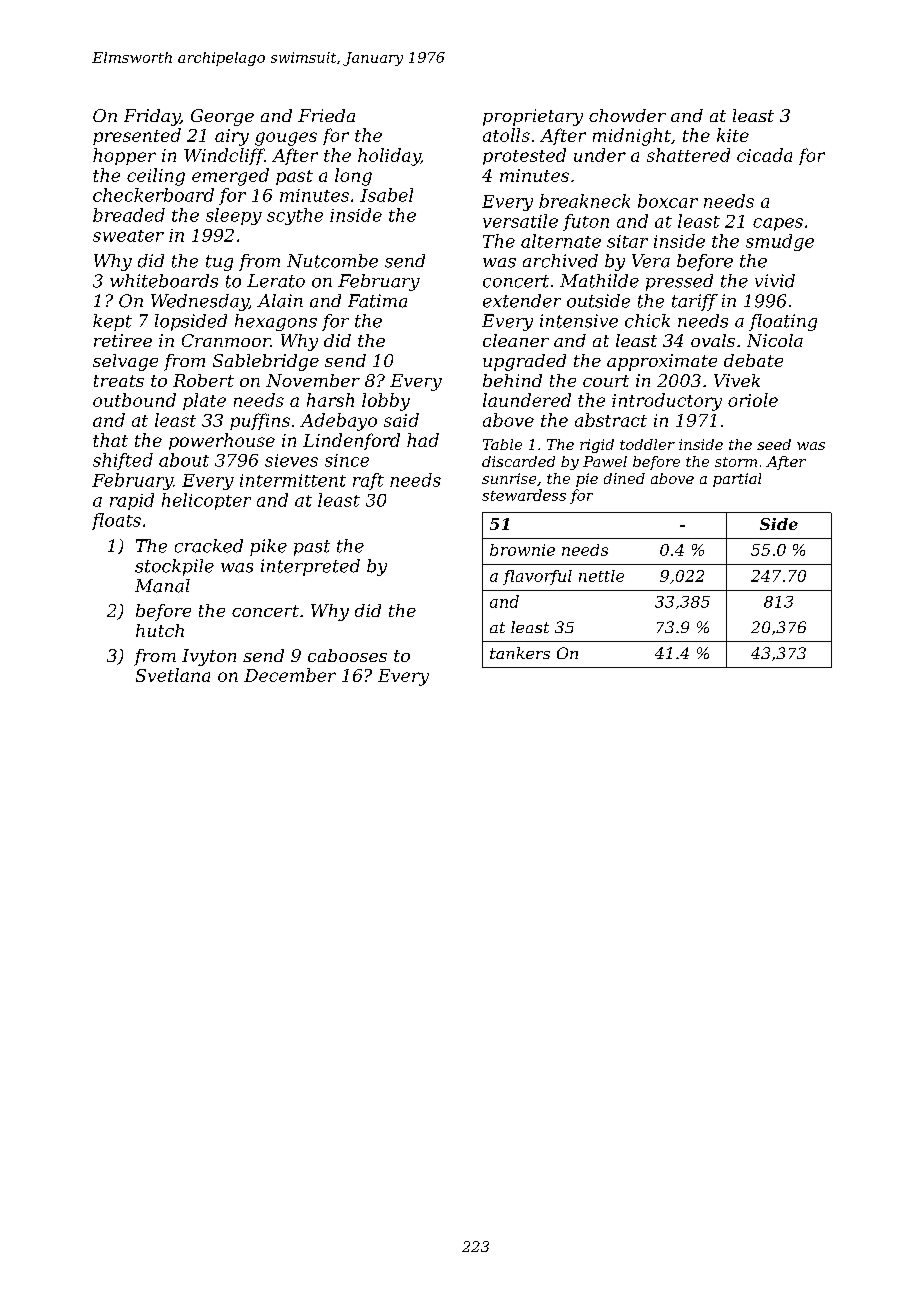  I want to click on smudge, so click(780, 242).
